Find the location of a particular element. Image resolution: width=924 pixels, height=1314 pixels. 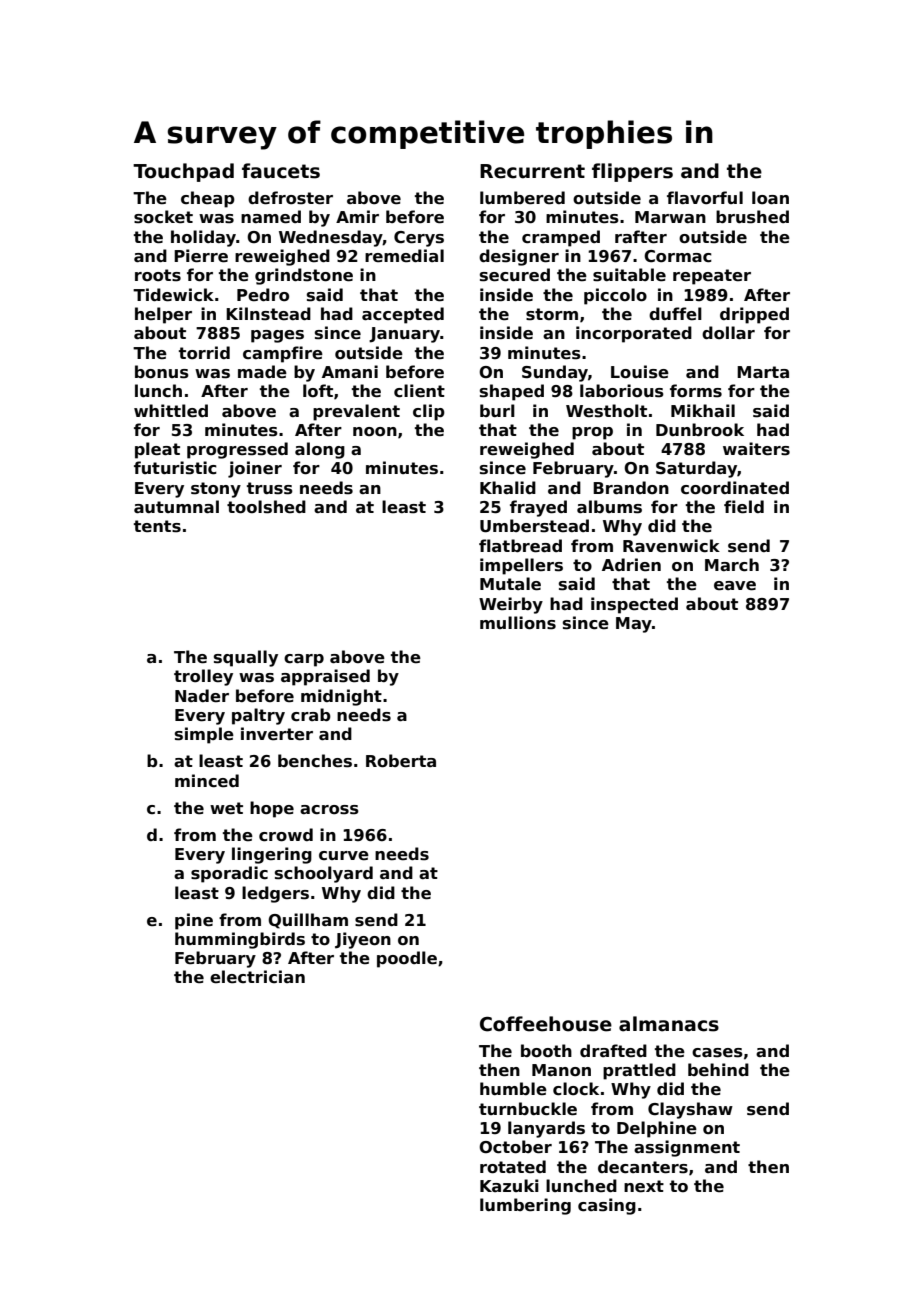

May is located at coordinates (634, 625).
